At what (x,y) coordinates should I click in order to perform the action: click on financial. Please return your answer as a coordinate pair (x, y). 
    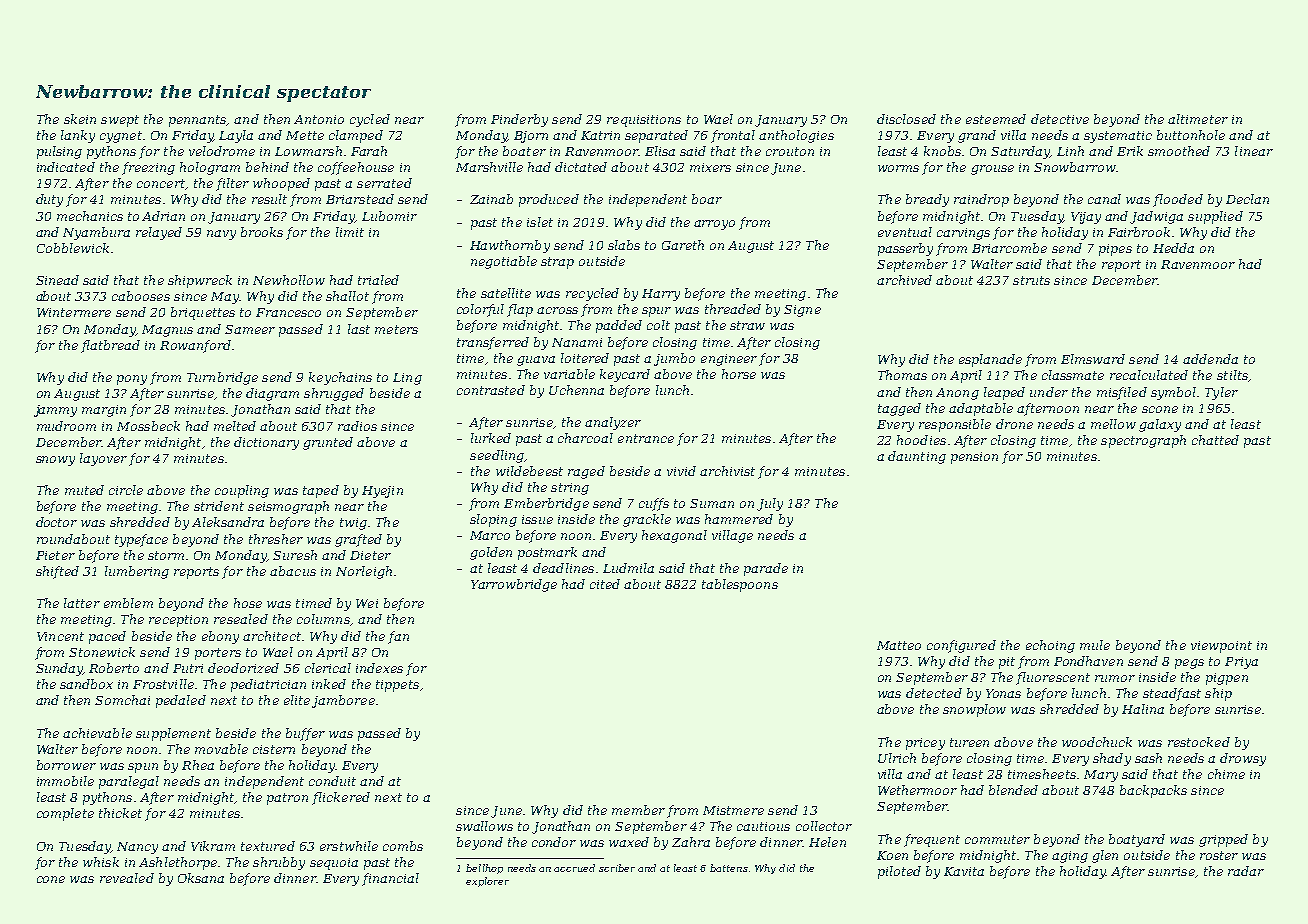
    Looking at the image, I should click on (390, 879).
